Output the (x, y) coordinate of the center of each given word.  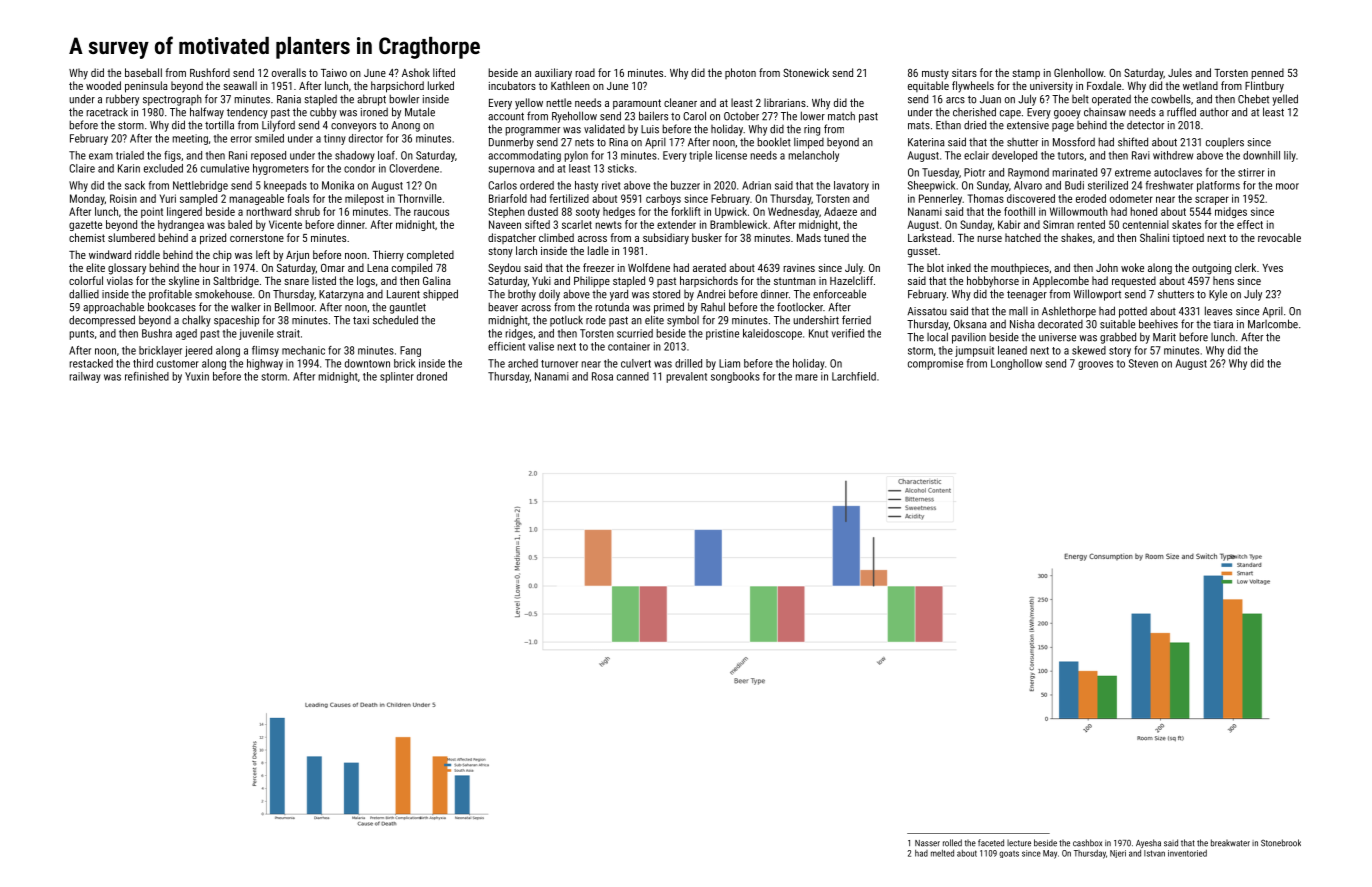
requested (1134, 282)
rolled (952, 843)
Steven (1143, 363)
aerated (709, 267)
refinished (147, 376)
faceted (991, 843)
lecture (1019, 843)
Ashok (416, 72)
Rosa (602, 376)
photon (740, 73)
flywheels (973, 87)
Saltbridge (236, 282)
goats (1009, 854)
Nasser (927, 843)
